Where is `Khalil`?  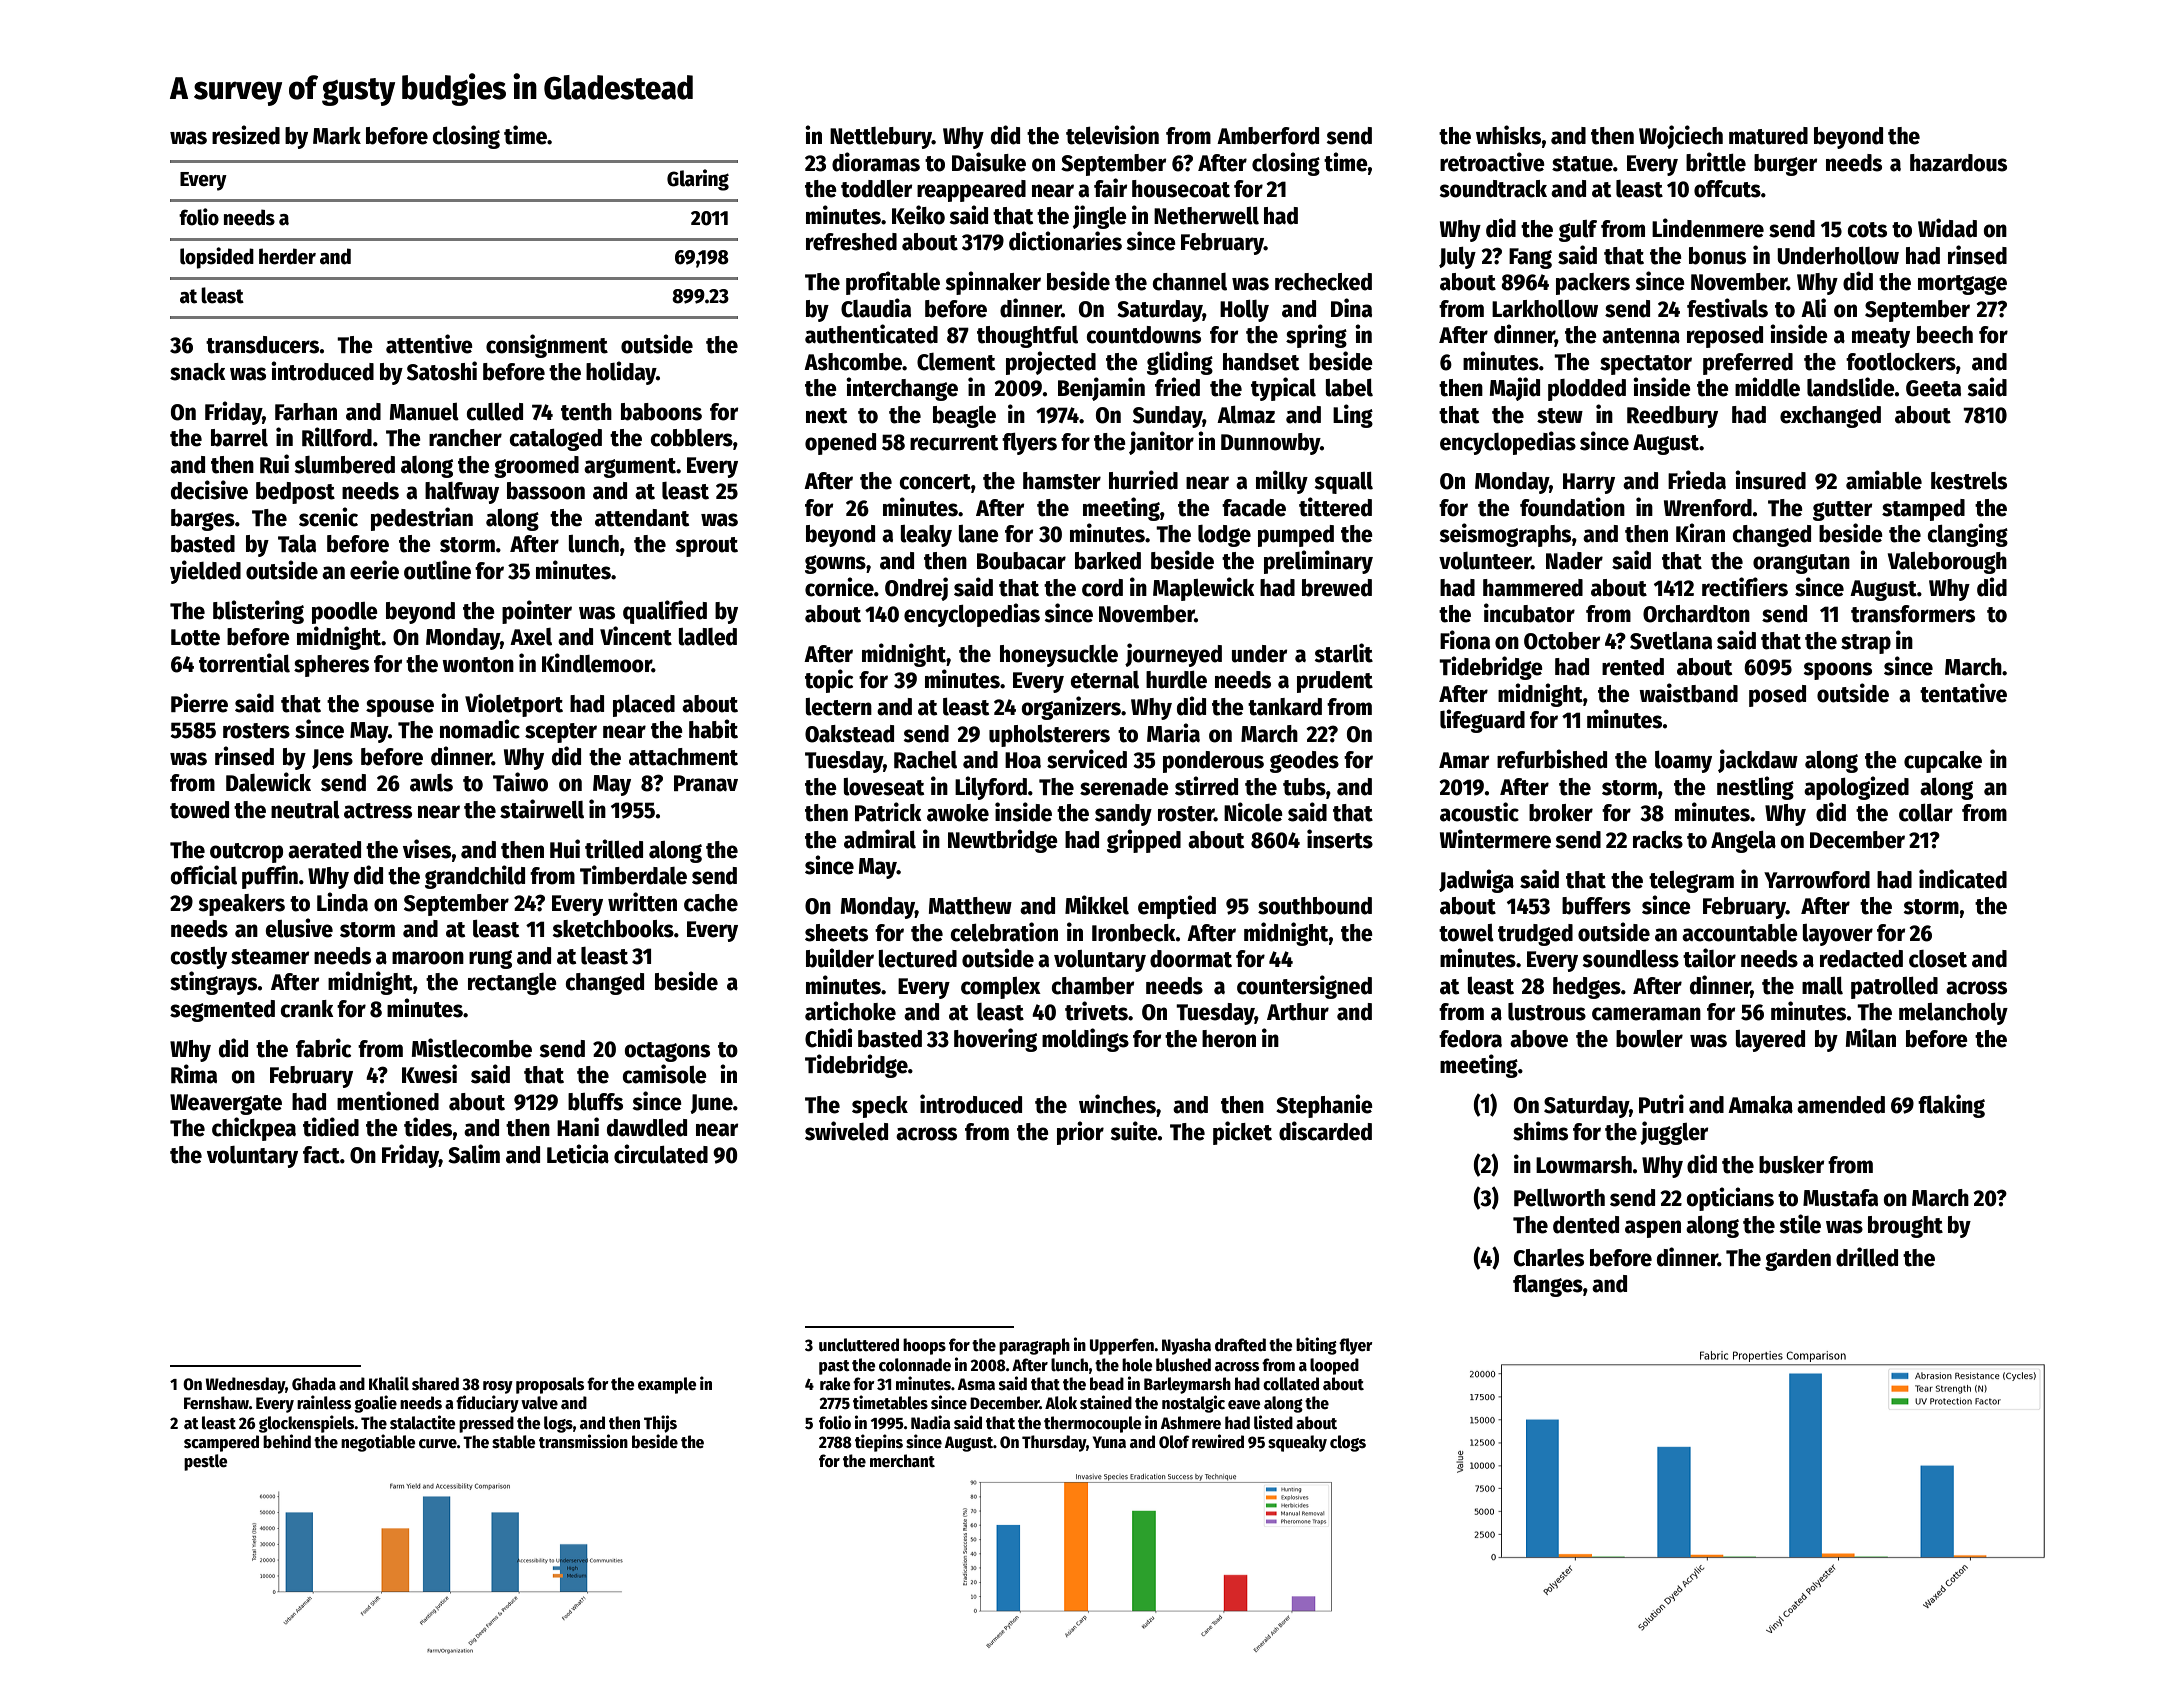 Khalil is located at coordinates (389, 1383).
